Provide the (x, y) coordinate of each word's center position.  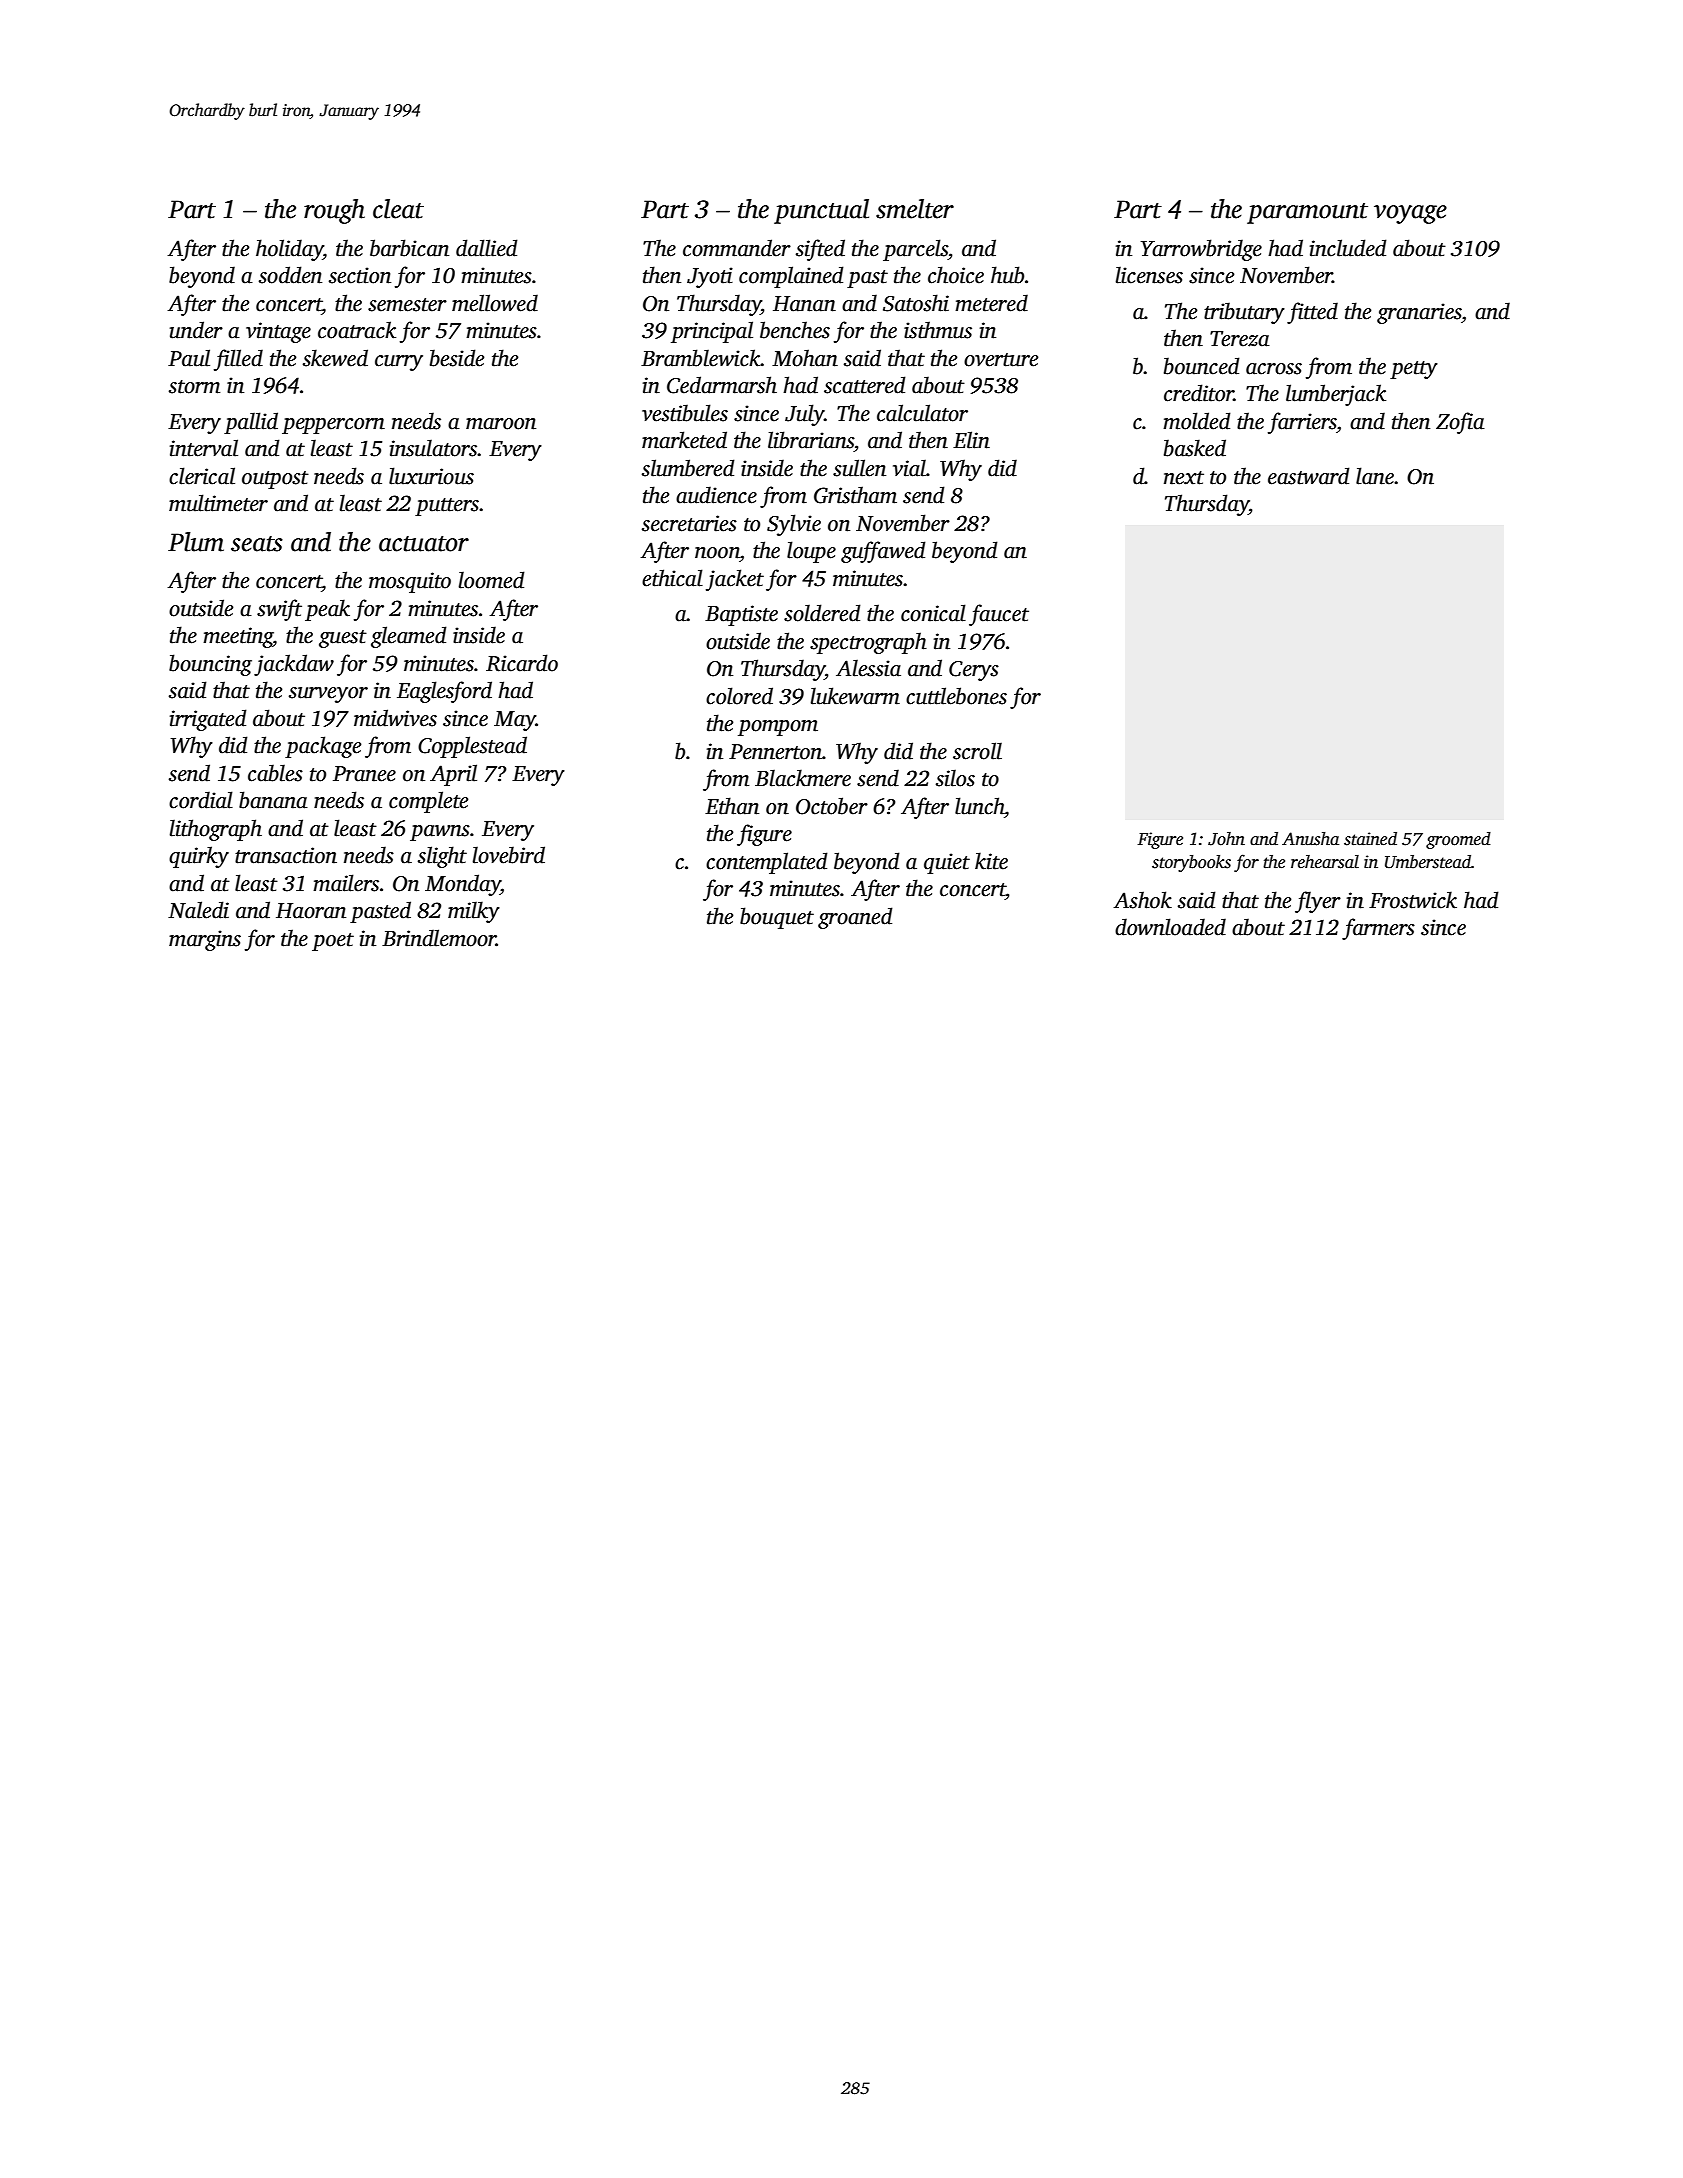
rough (334, 211)
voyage (1410, 214)
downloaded (1170, 927)
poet (333, 942)
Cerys (974, 671)
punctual (821, 211)
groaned (855, 918)
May (515, 721)
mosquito (410, 582)
